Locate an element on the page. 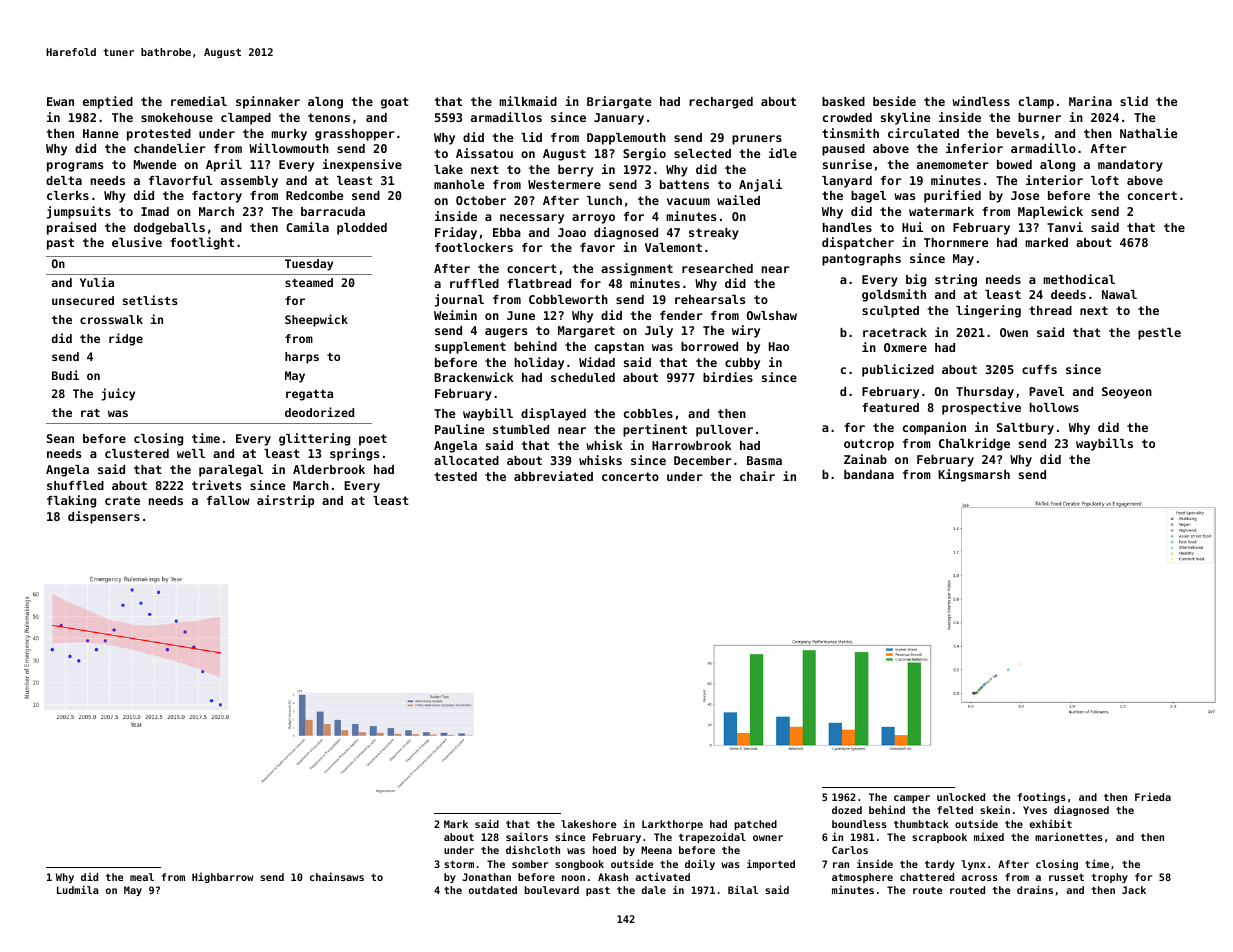 Image resolution: width=1233 pixels, height=952 pixels. chainsaws is located at coordinates (337, 876).
